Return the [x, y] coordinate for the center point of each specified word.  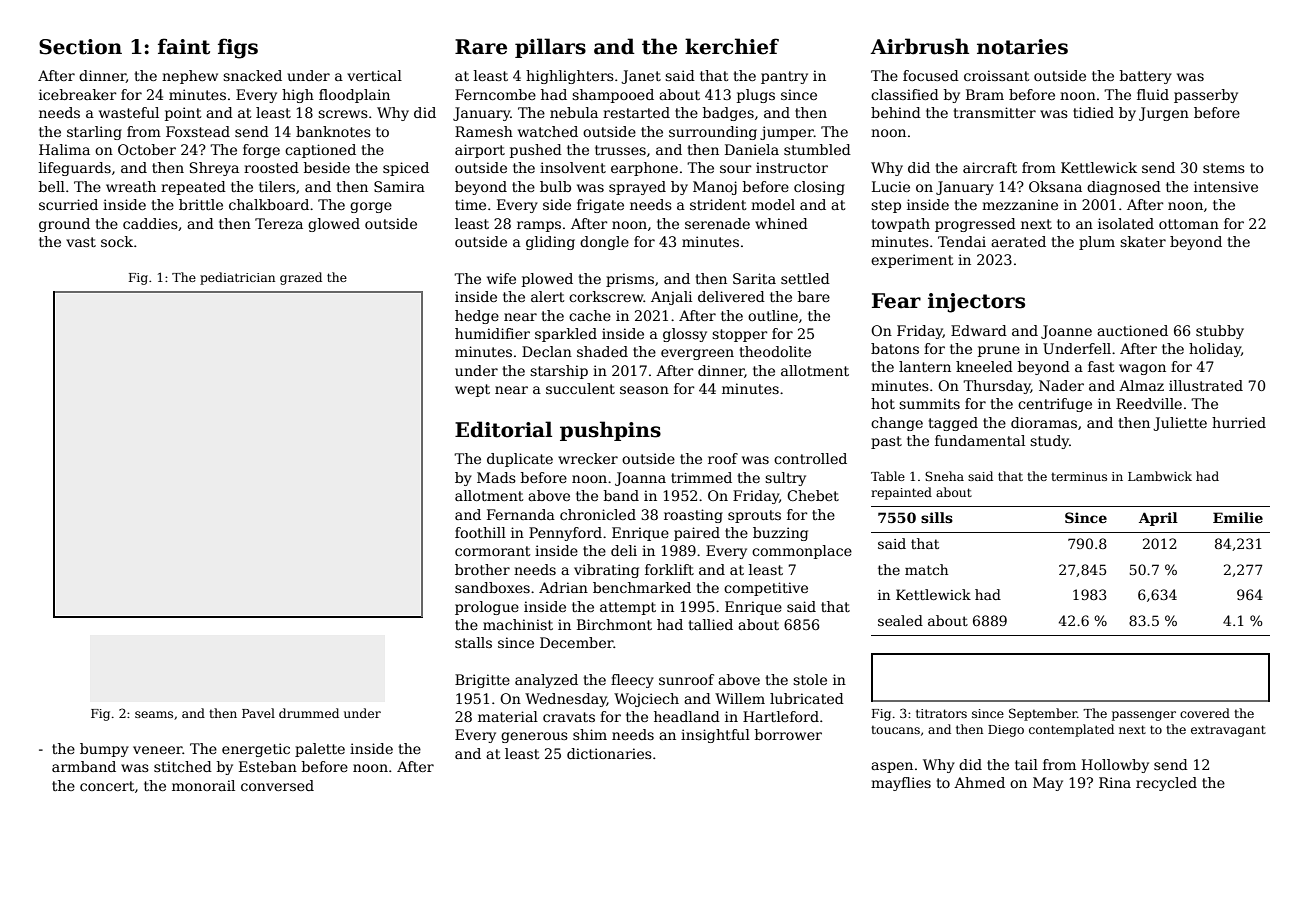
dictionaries [609, 753]
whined [781, 223]
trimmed [701, 477]
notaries [1022, 47]
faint [184, 46]
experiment [912, 261]
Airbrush [919, 46]
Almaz [1141, 385]
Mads [496, 477]
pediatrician [237, 278]
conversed [277, 785]
